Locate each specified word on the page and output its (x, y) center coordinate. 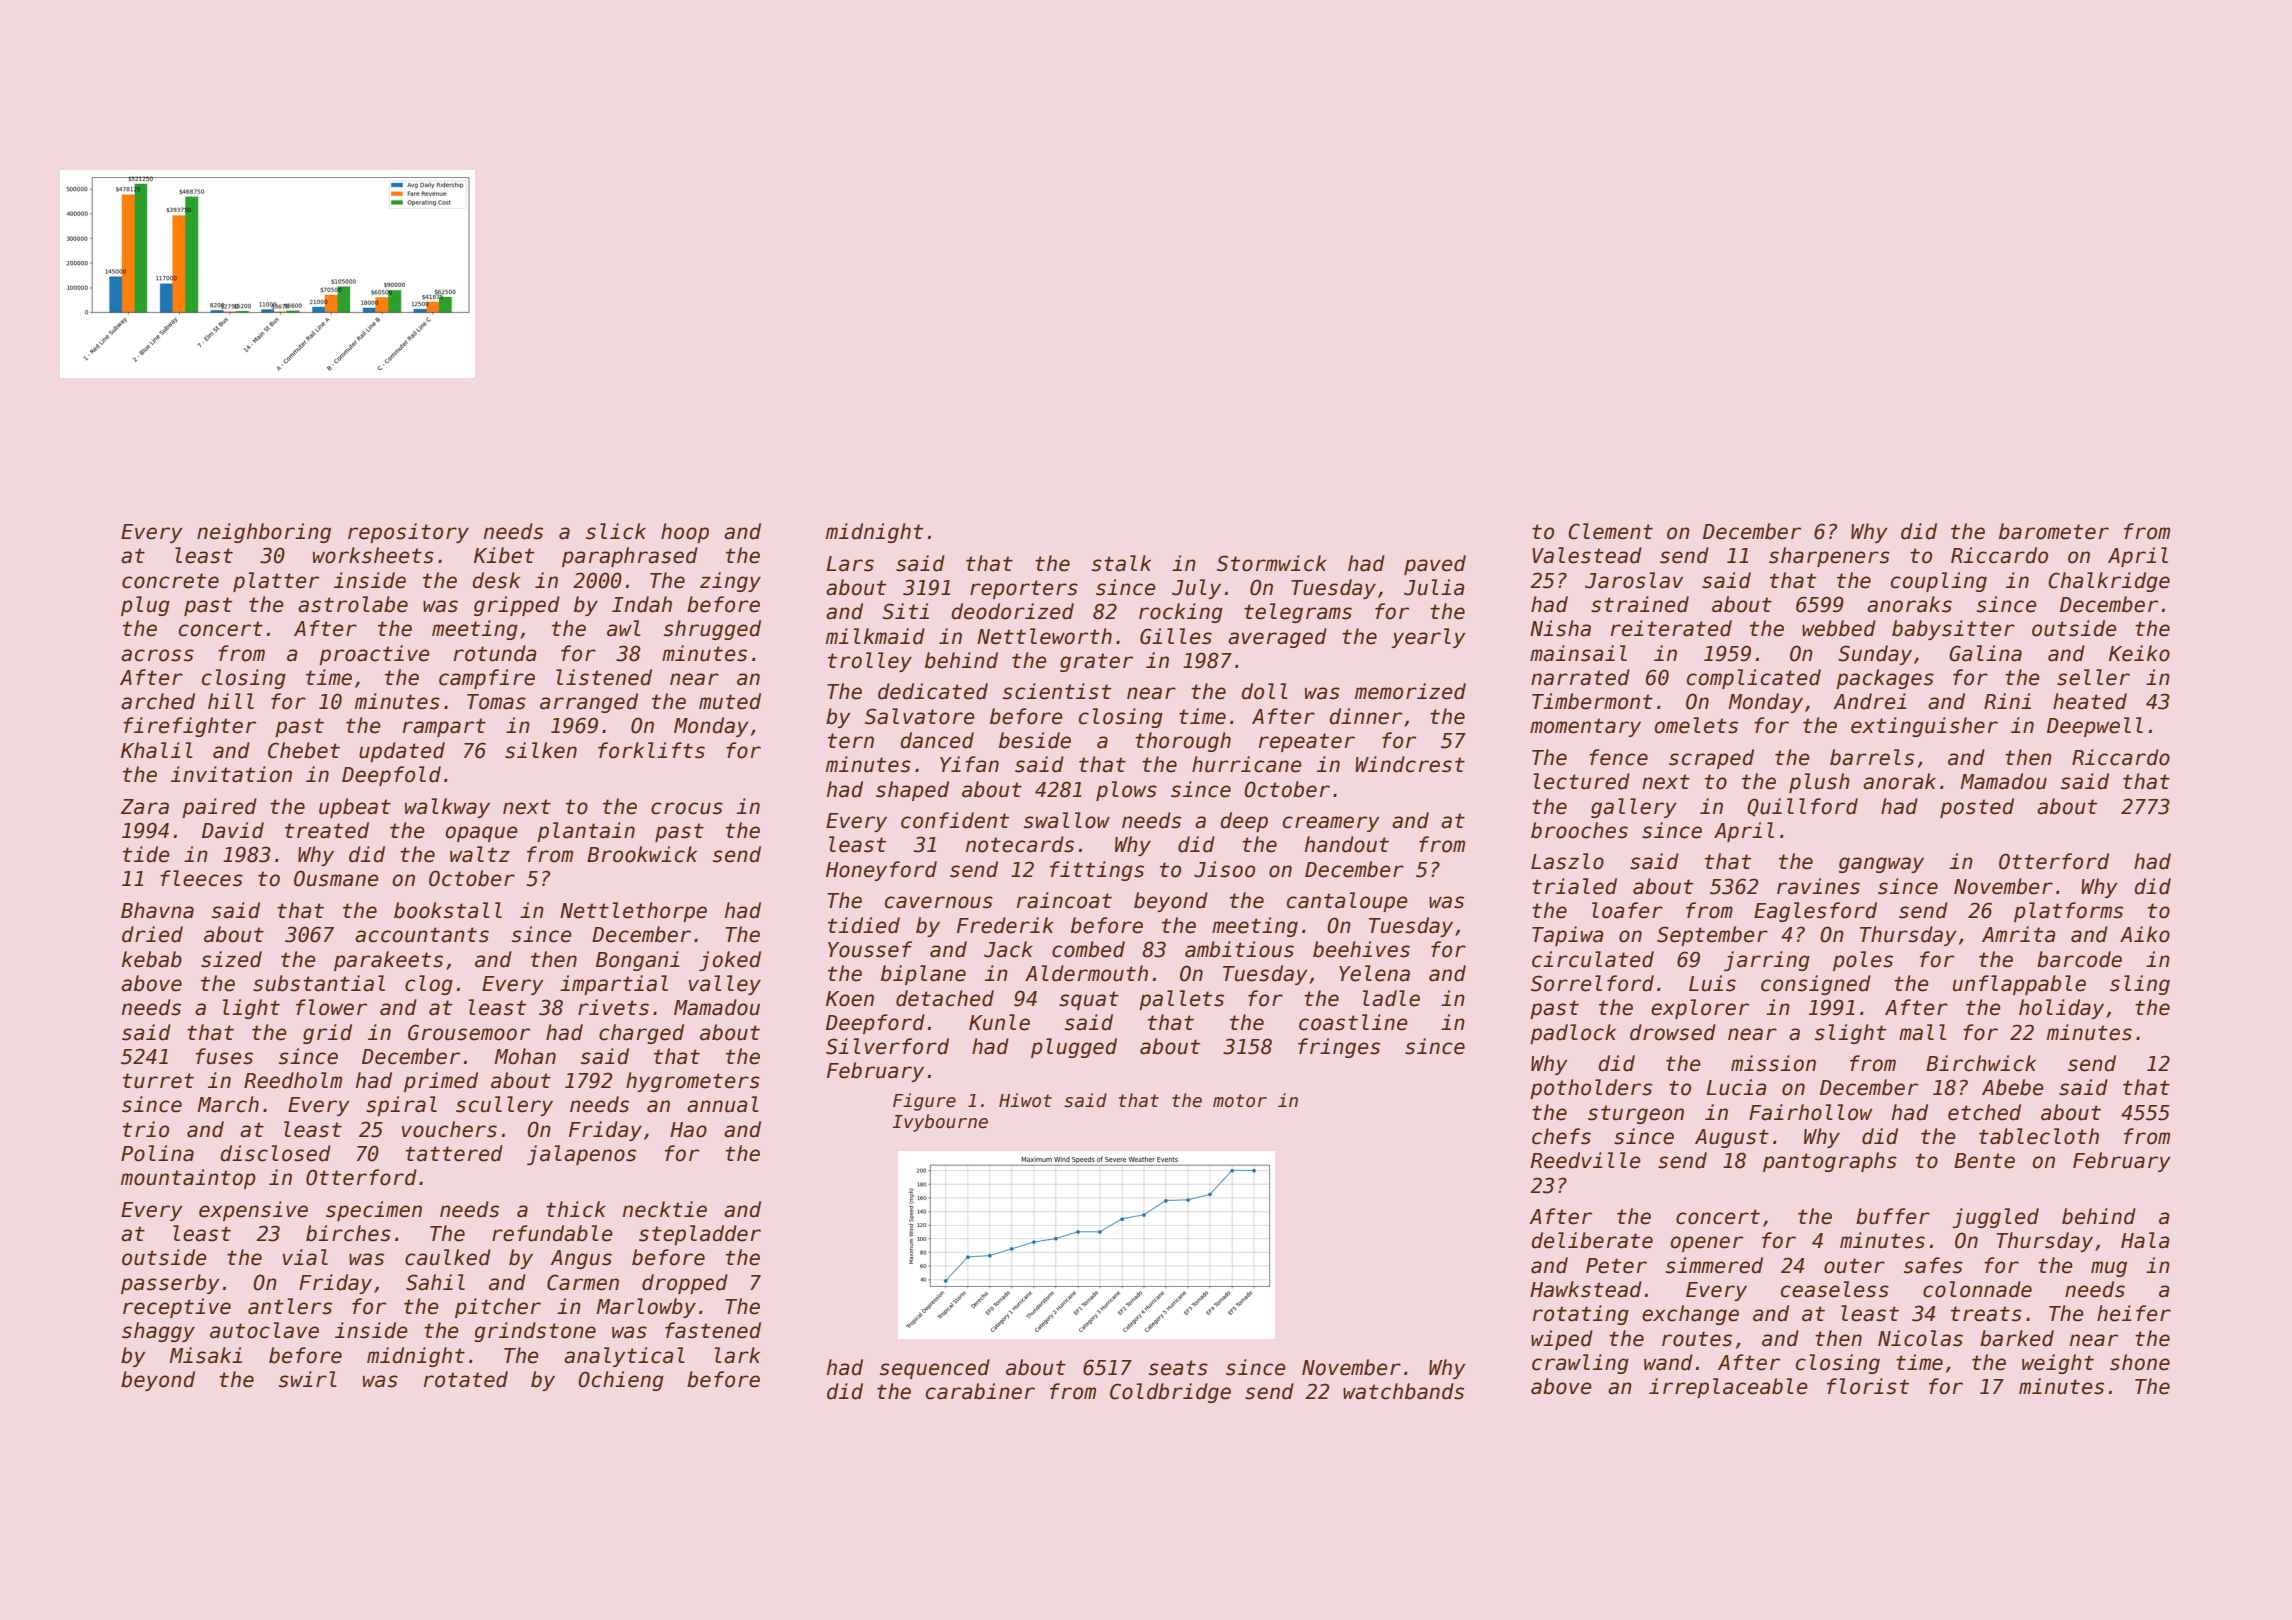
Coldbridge (1170, 1393)
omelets (1696, 725)
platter (276, 582)
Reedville (1586, 1160)
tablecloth (2039, 1136)
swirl (308, 1379)
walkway (447, 808)
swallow (1067, 820)
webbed (1839, 628)
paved (1435, 565)
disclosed (276, 1153)
